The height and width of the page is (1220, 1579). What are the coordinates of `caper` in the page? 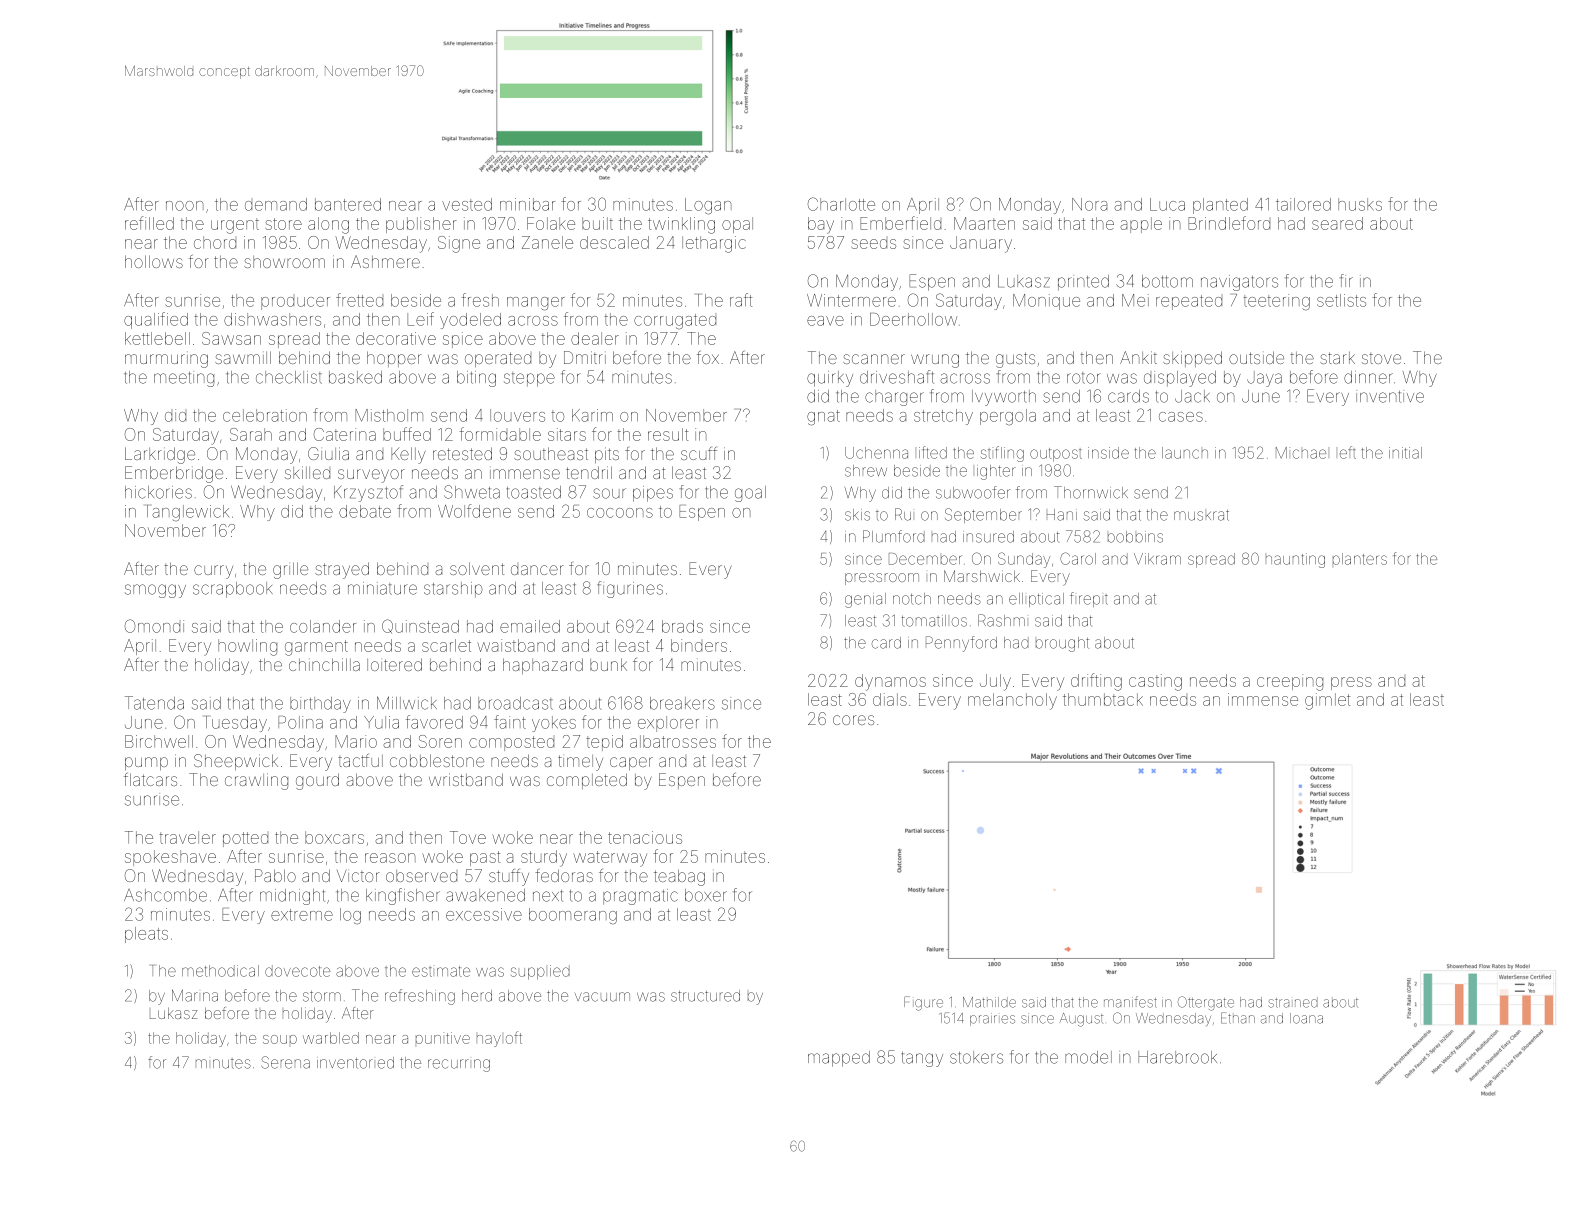 It's located at (631, 763).
